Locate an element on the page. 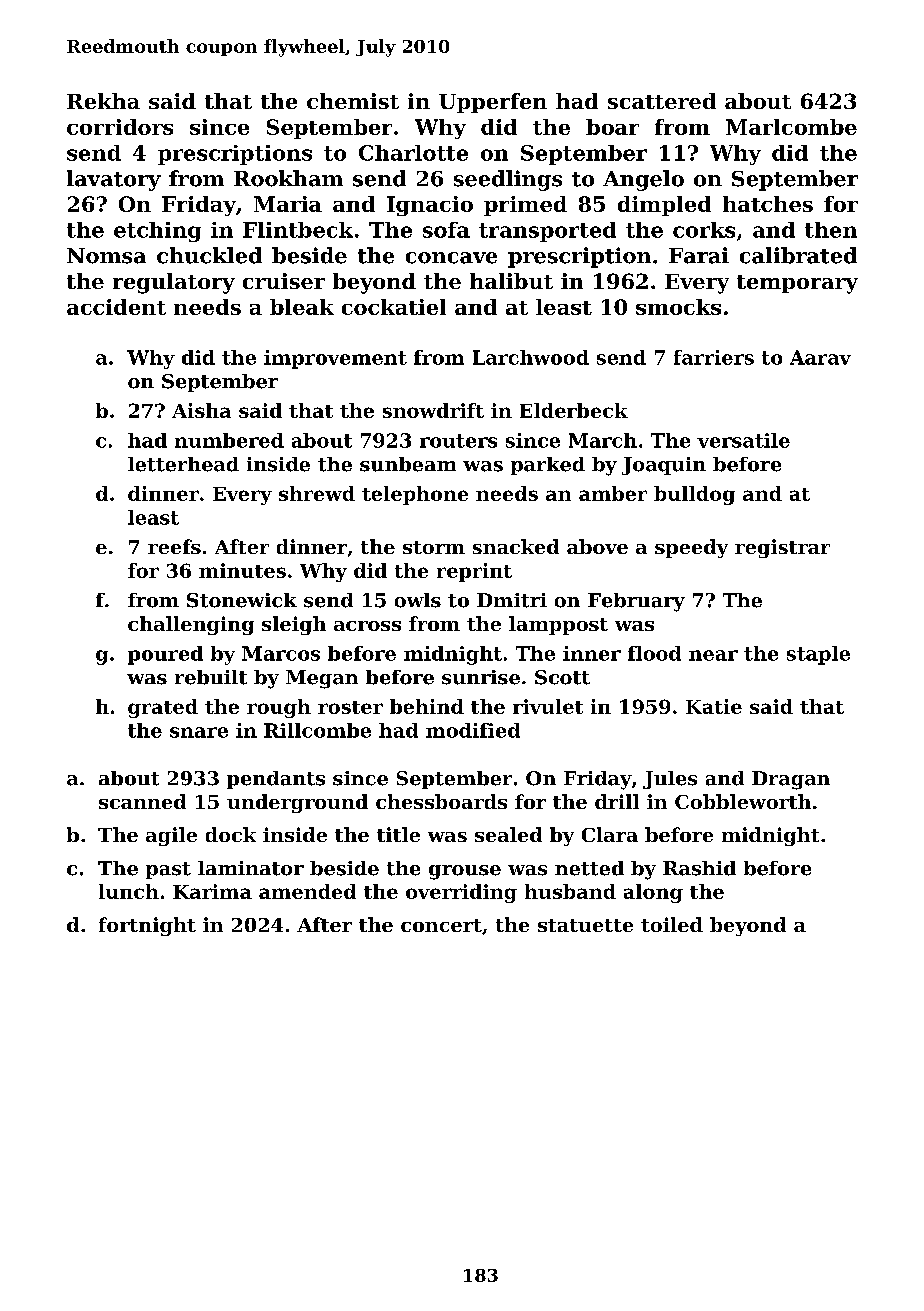  fortnight is located at coordinates (147, 926).
